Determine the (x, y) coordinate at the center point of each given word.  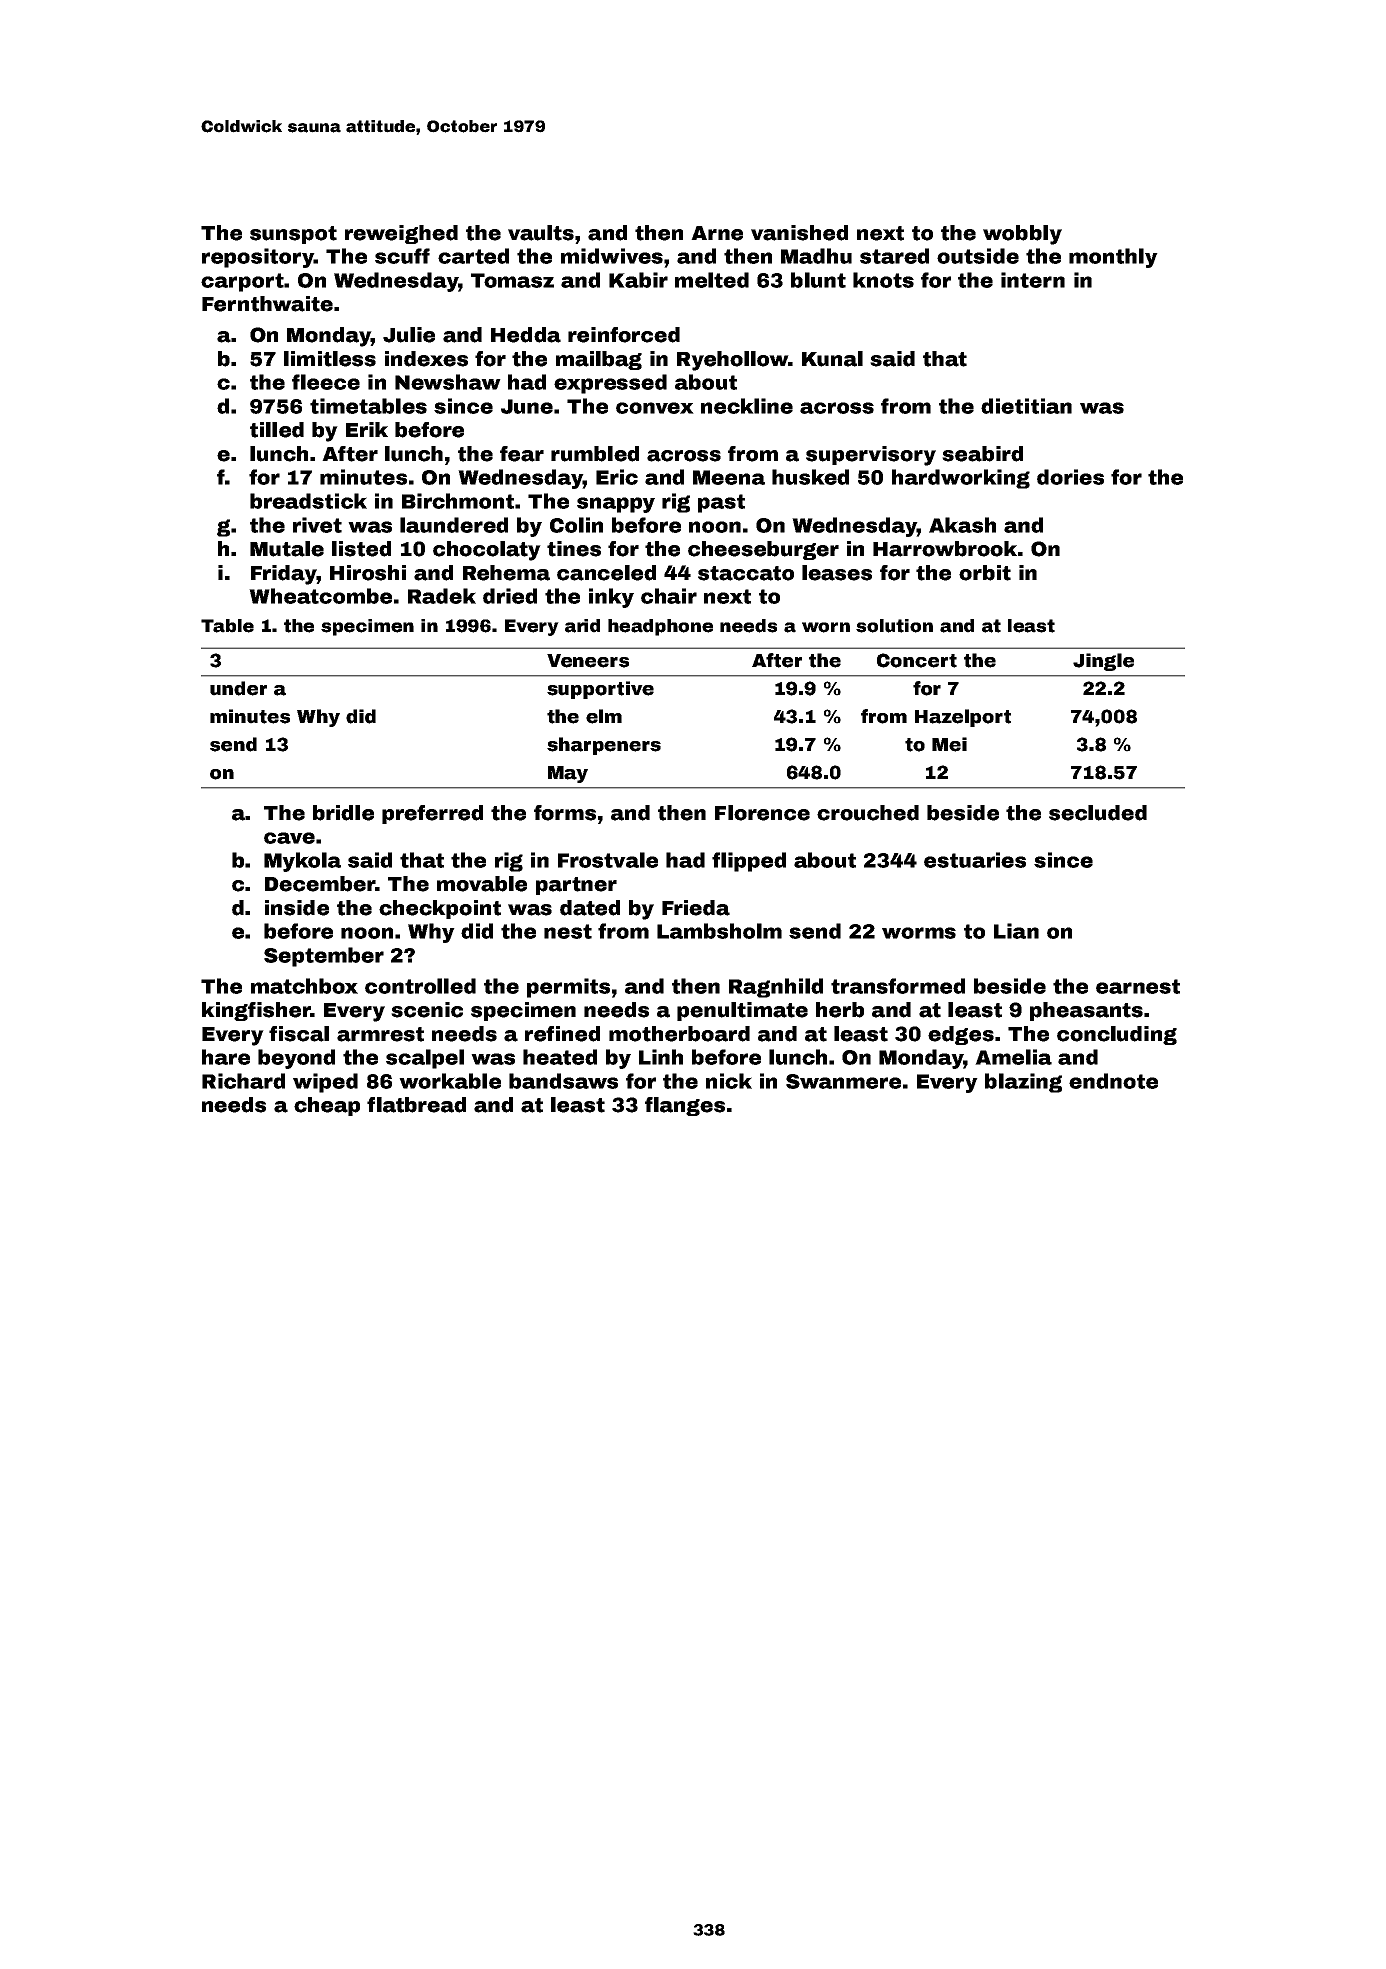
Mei (949, 744)
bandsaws (563, 1081)
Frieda (696, 908)
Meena (729, 477)
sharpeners (604, 746)
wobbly (1022, 235)
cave (289, 838)
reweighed (401, 234)
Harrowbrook (945, 549)
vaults (541, 233)
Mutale (287, 549)
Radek (442, 596)
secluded (1098, 813)
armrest (380, 1034)
